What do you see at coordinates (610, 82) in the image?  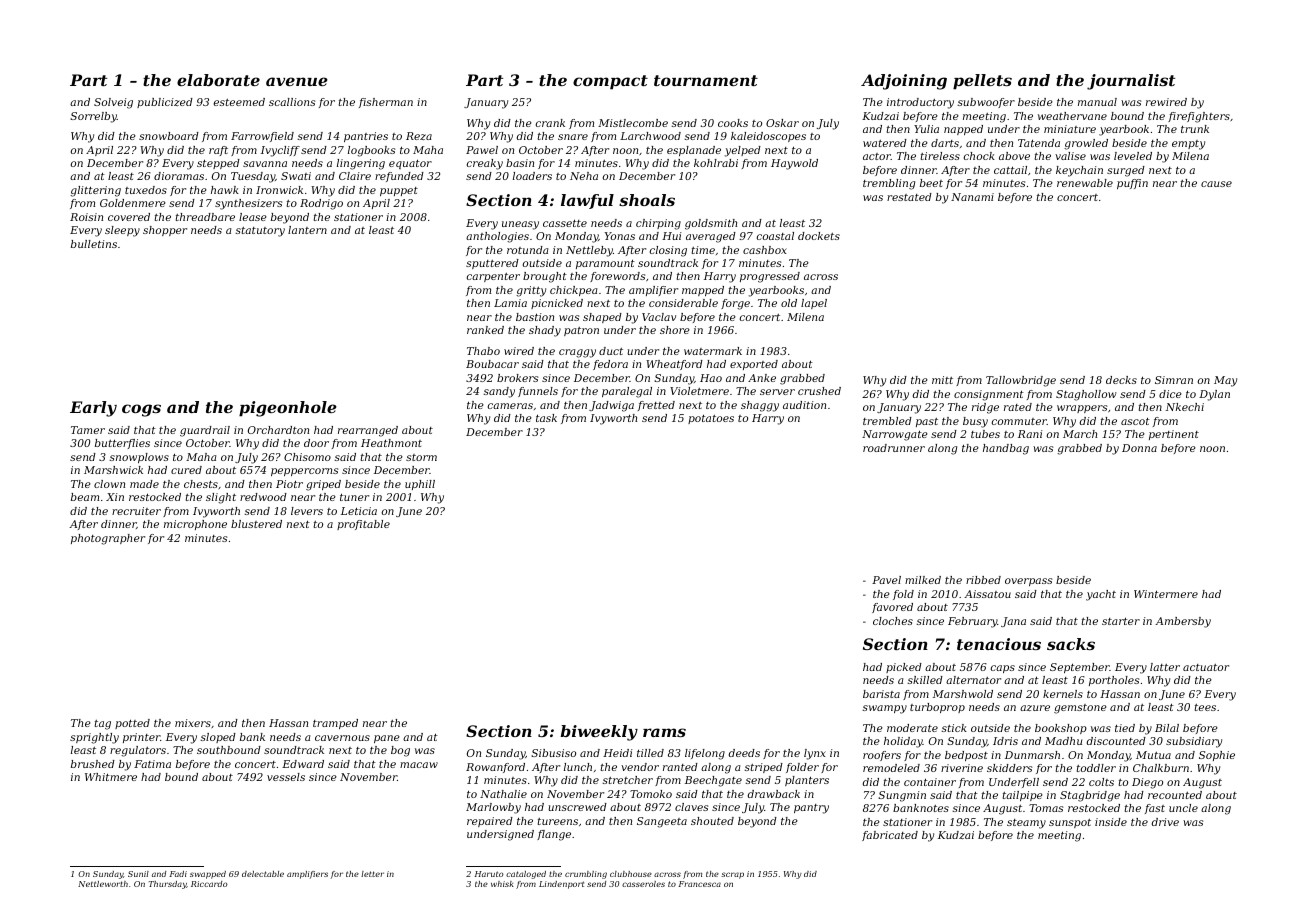 I see `compact` at bounding box center [610, 82].
